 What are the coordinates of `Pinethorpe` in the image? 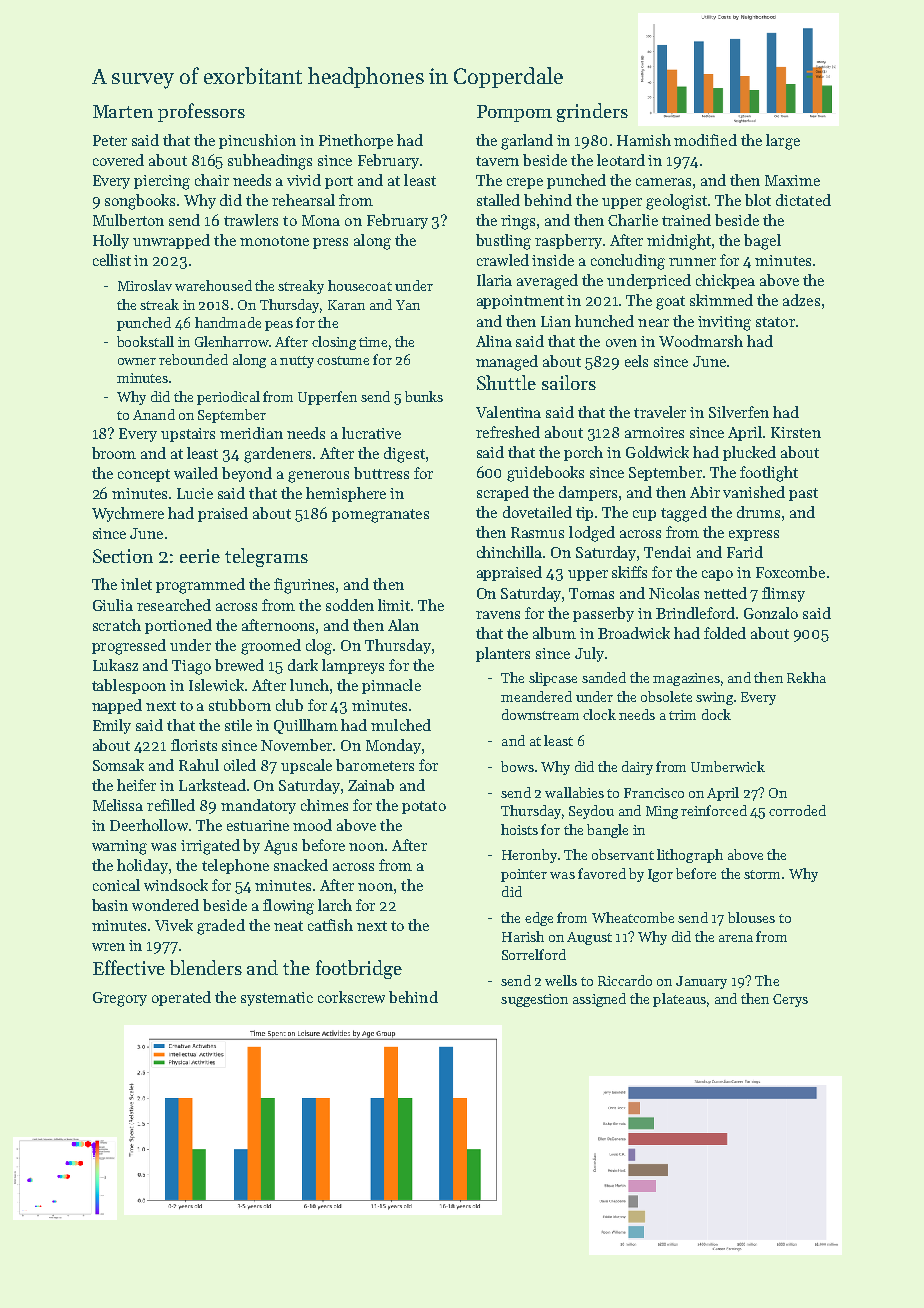 It's located at (356, 141).
